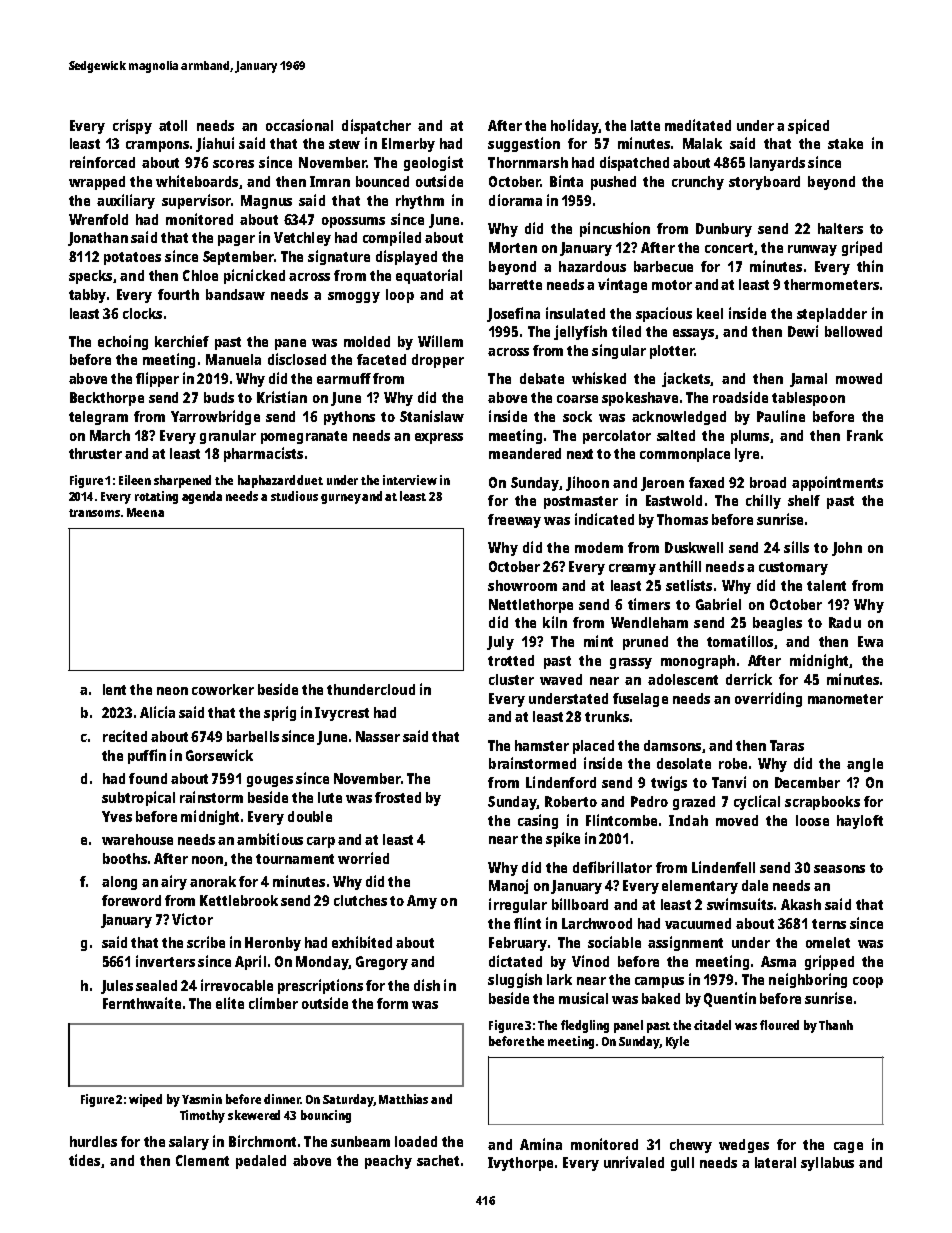  What do you see at coordinates (580, 332) in the document?
I see `jellyfish` at bounding box center [580, 332].
